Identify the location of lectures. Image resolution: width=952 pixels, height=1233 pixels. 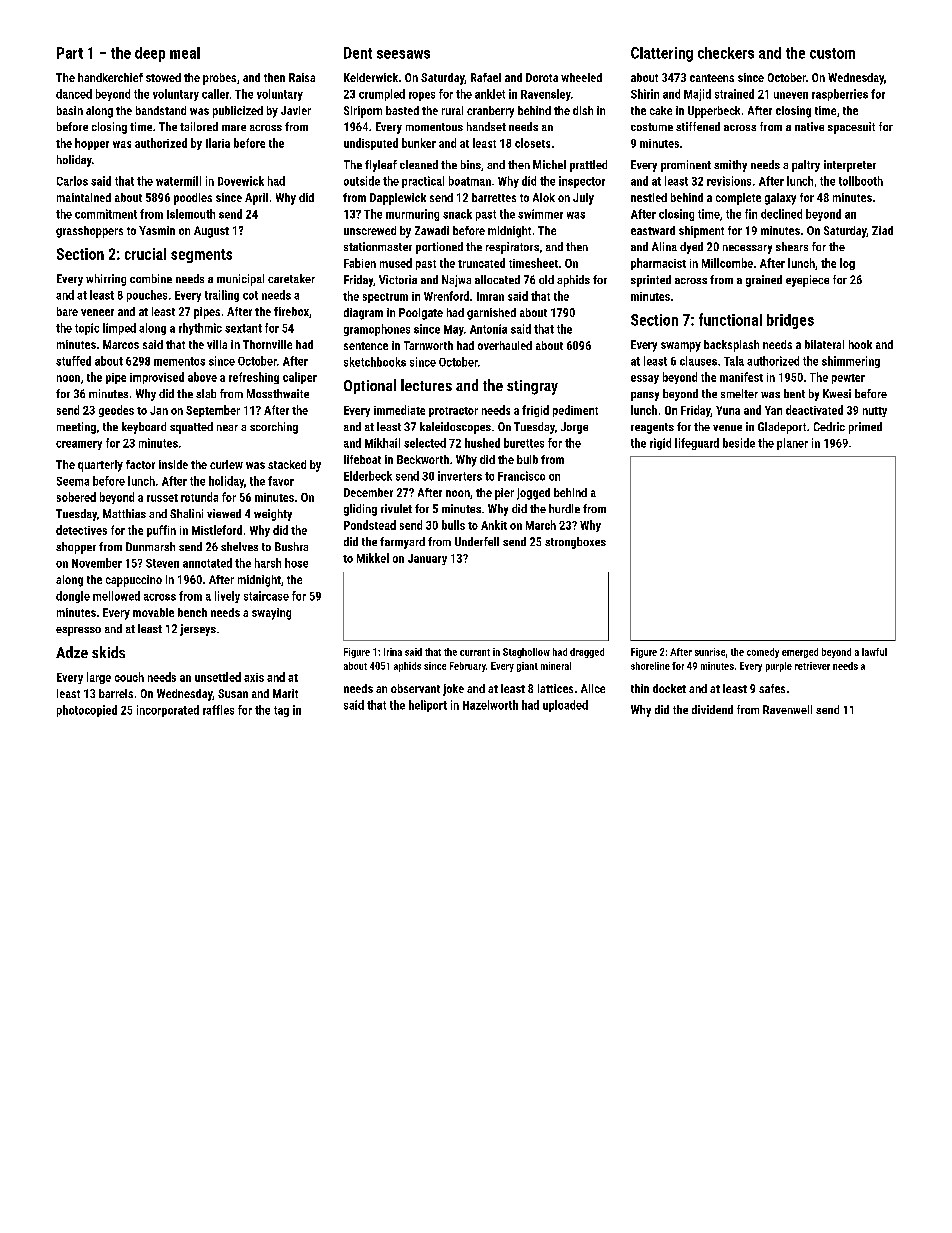
(426, 385).
